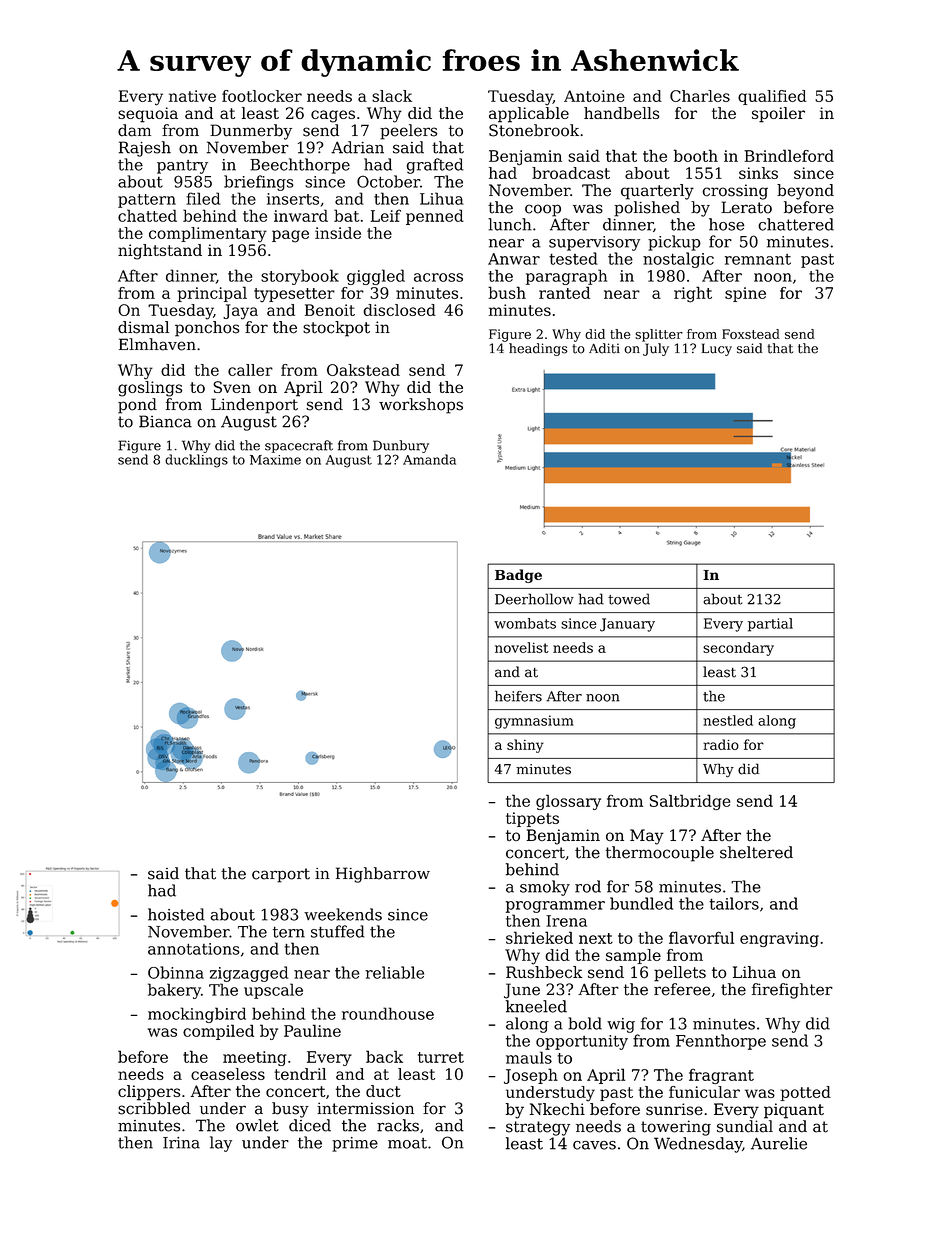 The image size is (952, 1233). I want to click on headings, so click(538, 349).
